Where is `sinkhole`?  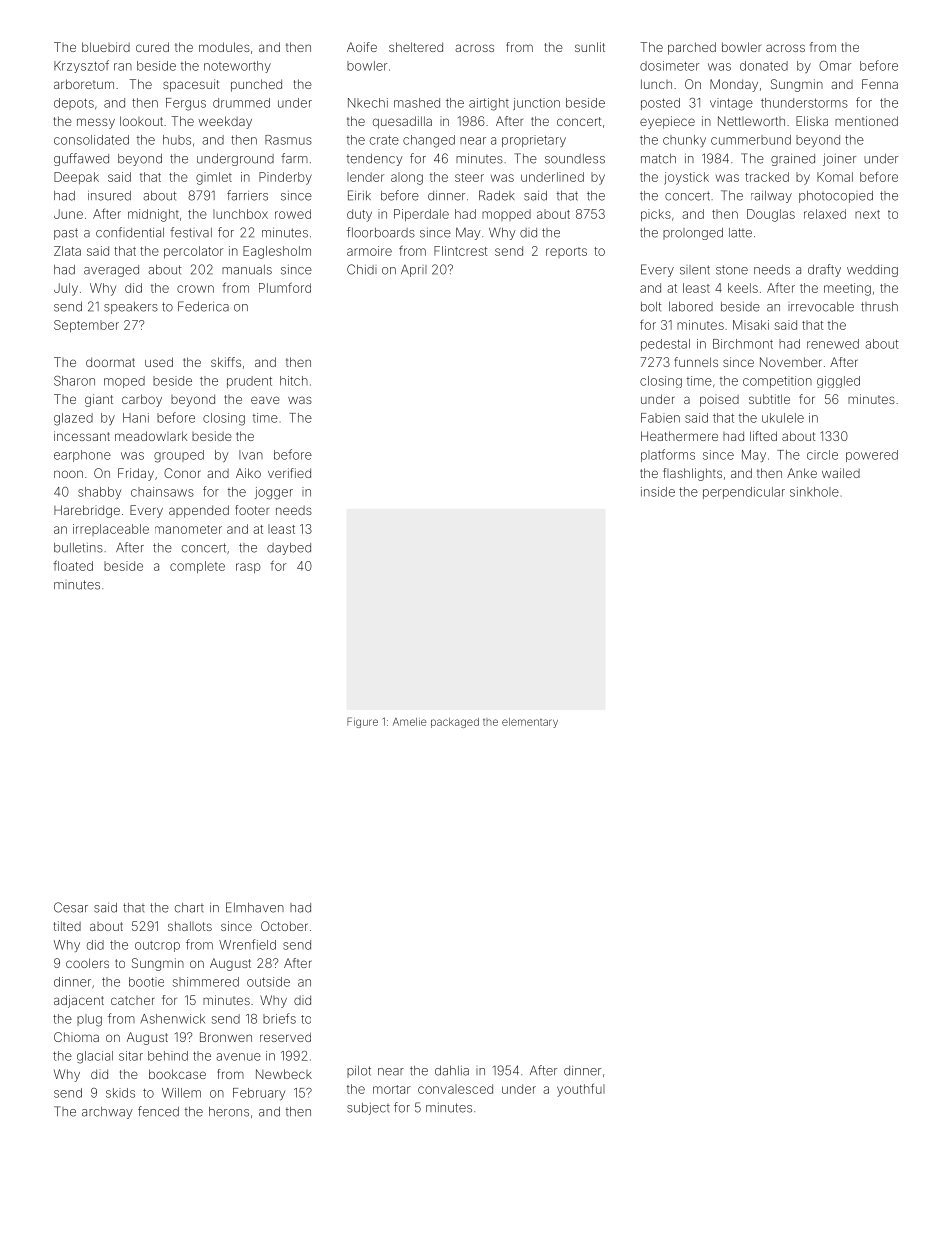 sinkhole is located at coordinates (814, 492).
